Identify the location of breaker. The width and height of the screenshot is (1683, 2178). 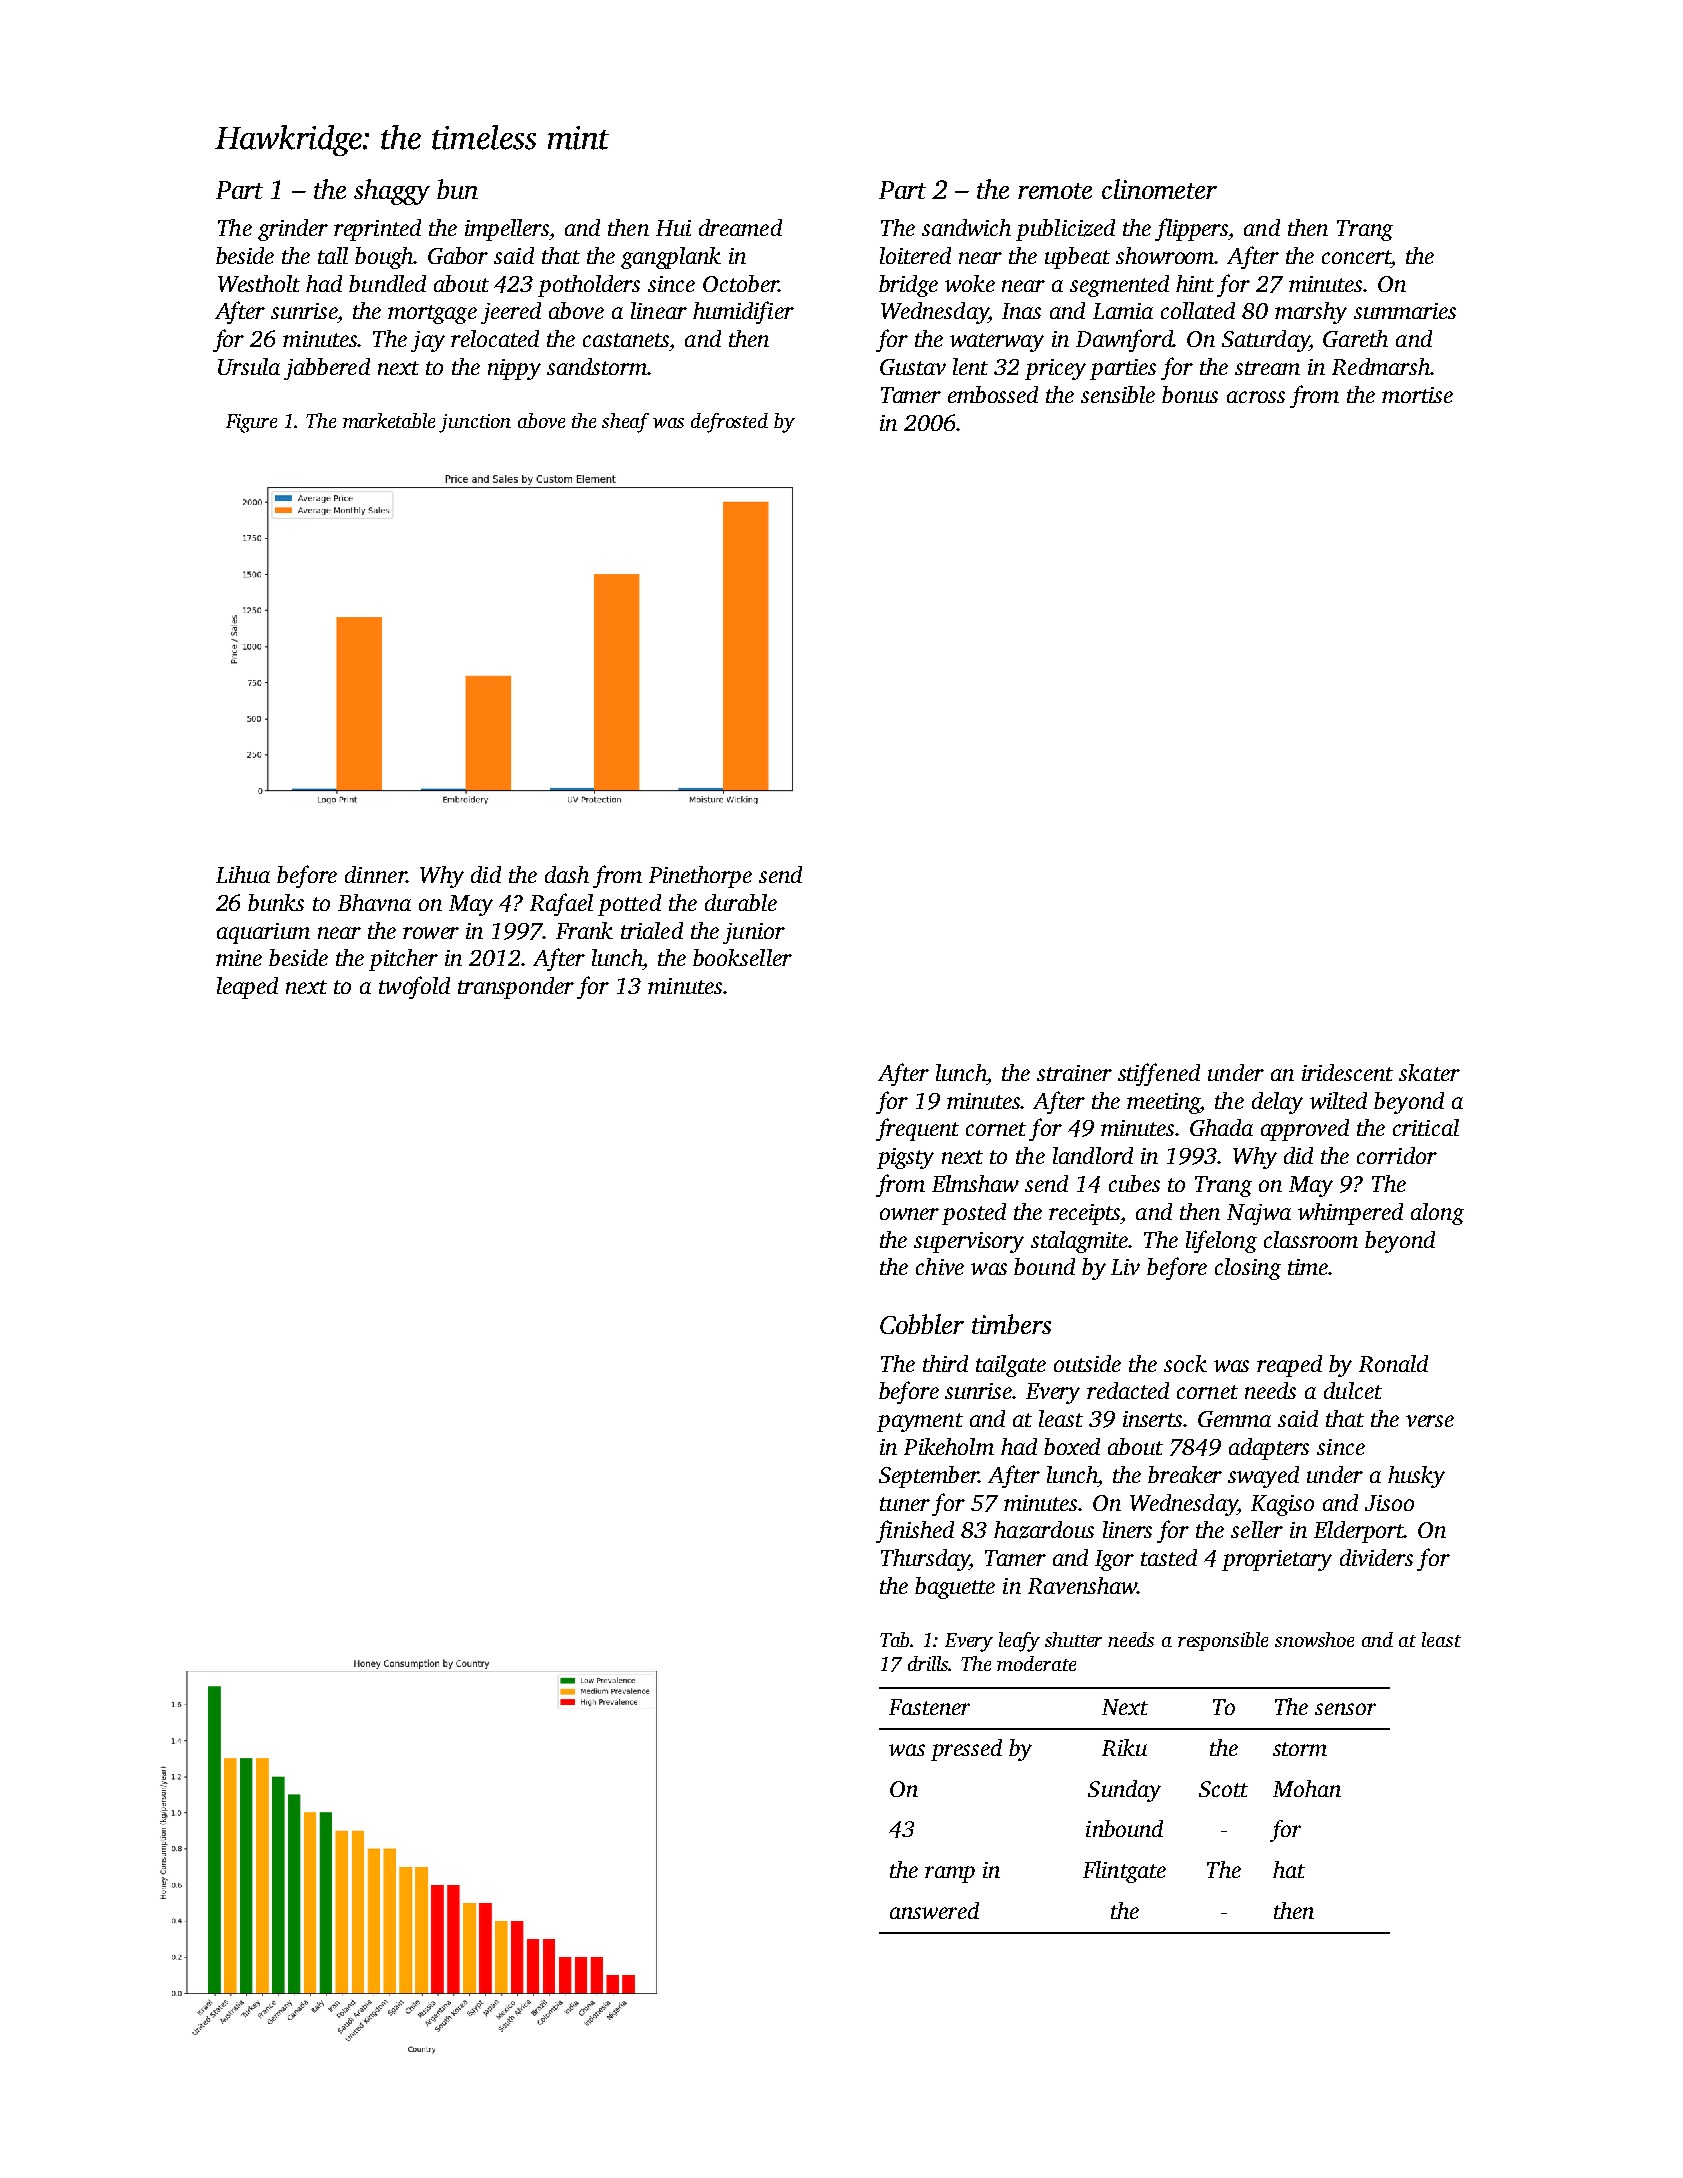
(1185, 1474).
